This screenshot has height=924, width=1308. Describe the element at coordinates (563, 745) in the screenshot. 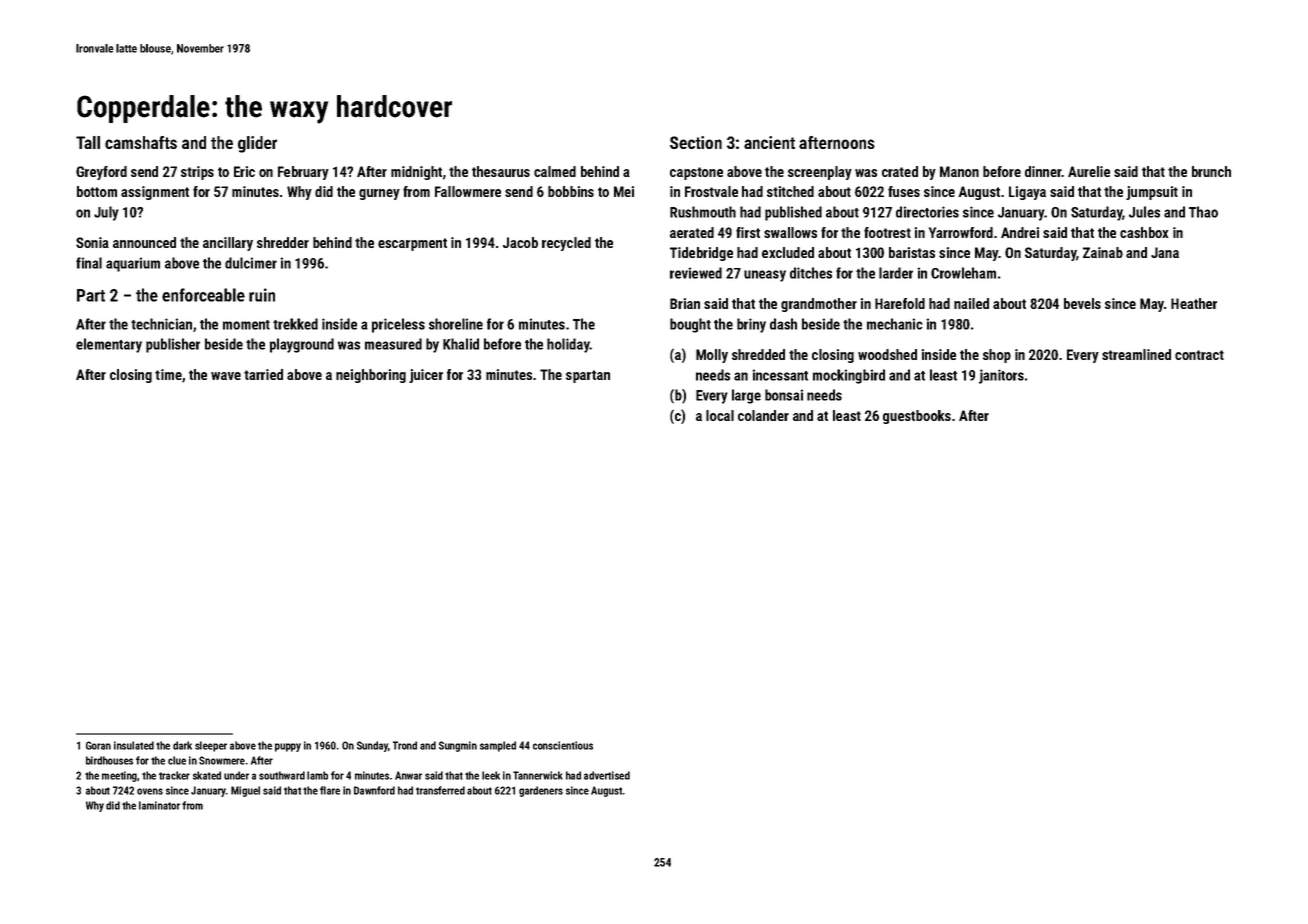

I see `conscientious` at that location.
